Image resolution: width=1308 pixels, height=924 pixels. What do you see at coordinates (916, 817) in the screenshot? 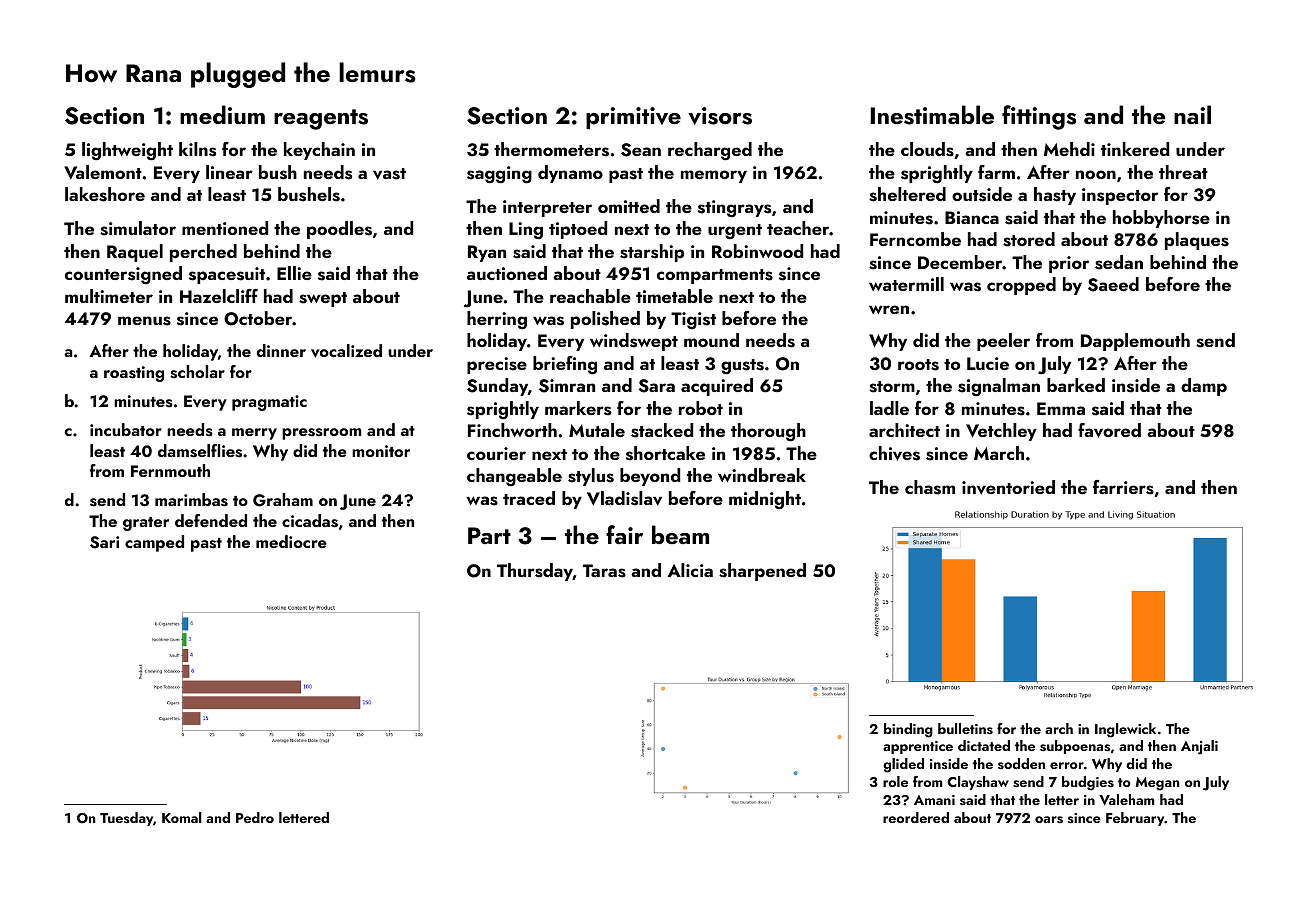
I see `reordered` at bounding box center [916, 817].
